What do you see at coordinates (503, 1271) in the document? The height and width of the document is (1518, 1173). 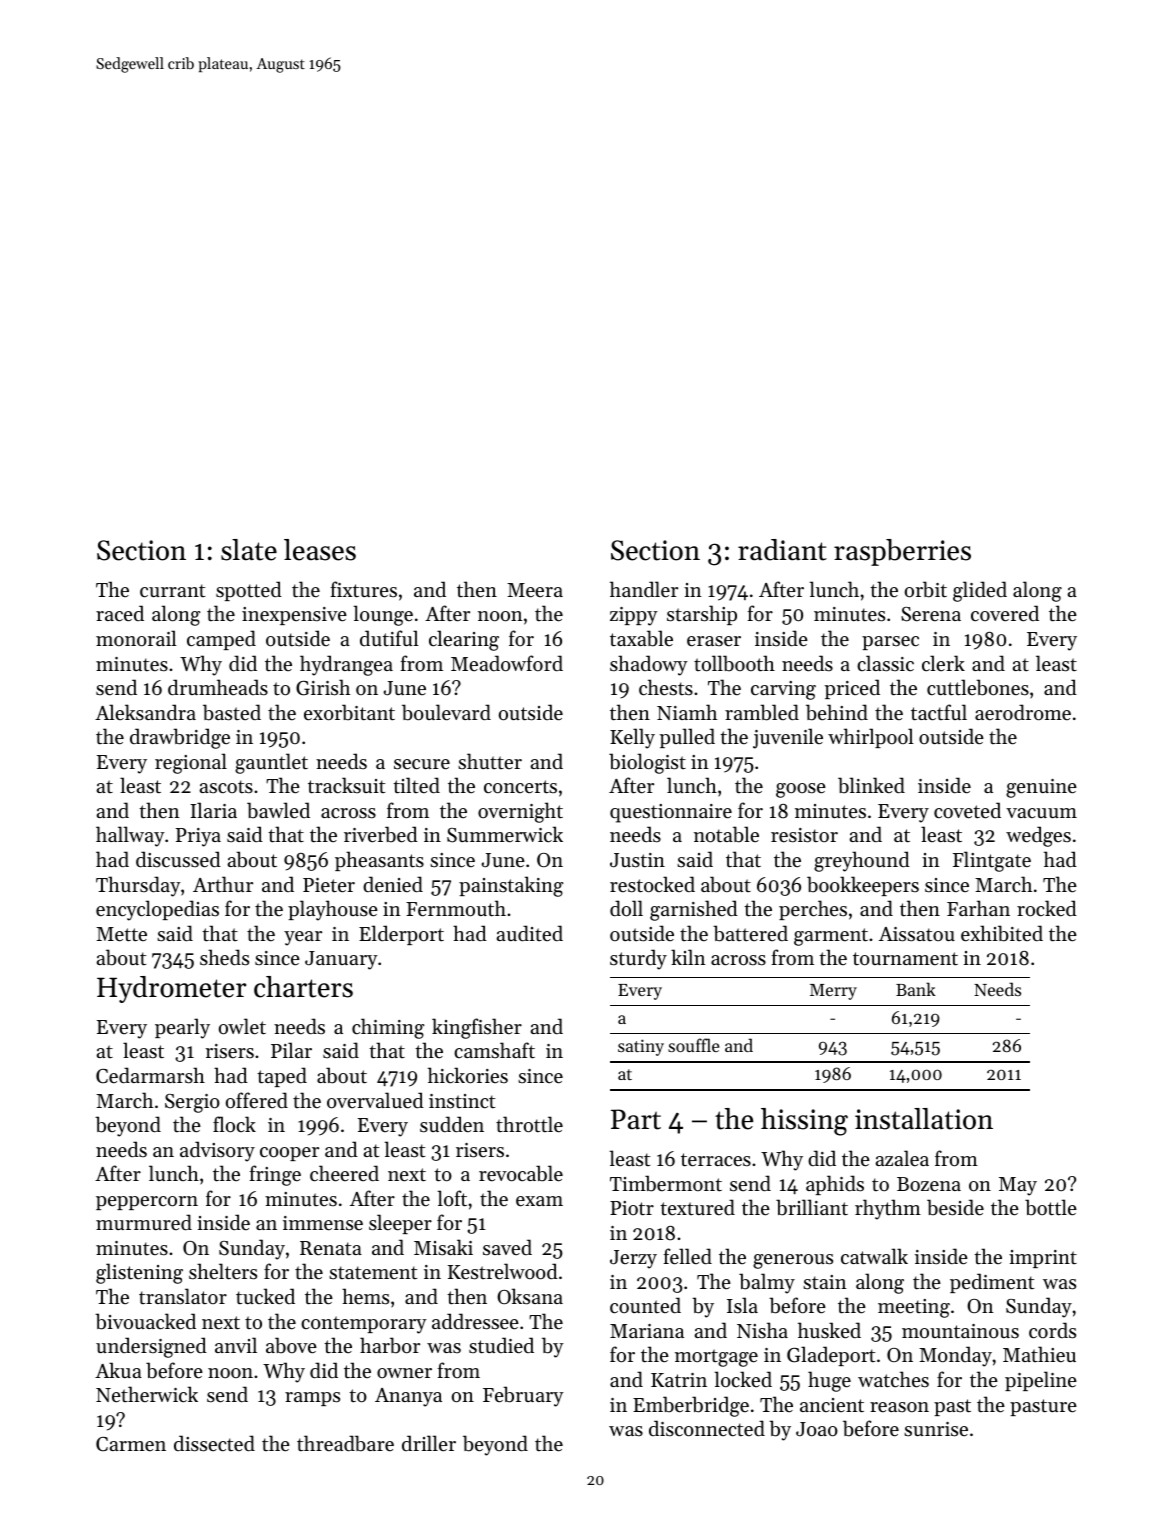 I see `Kestrelwood` at bounding box center [503, 1271].
